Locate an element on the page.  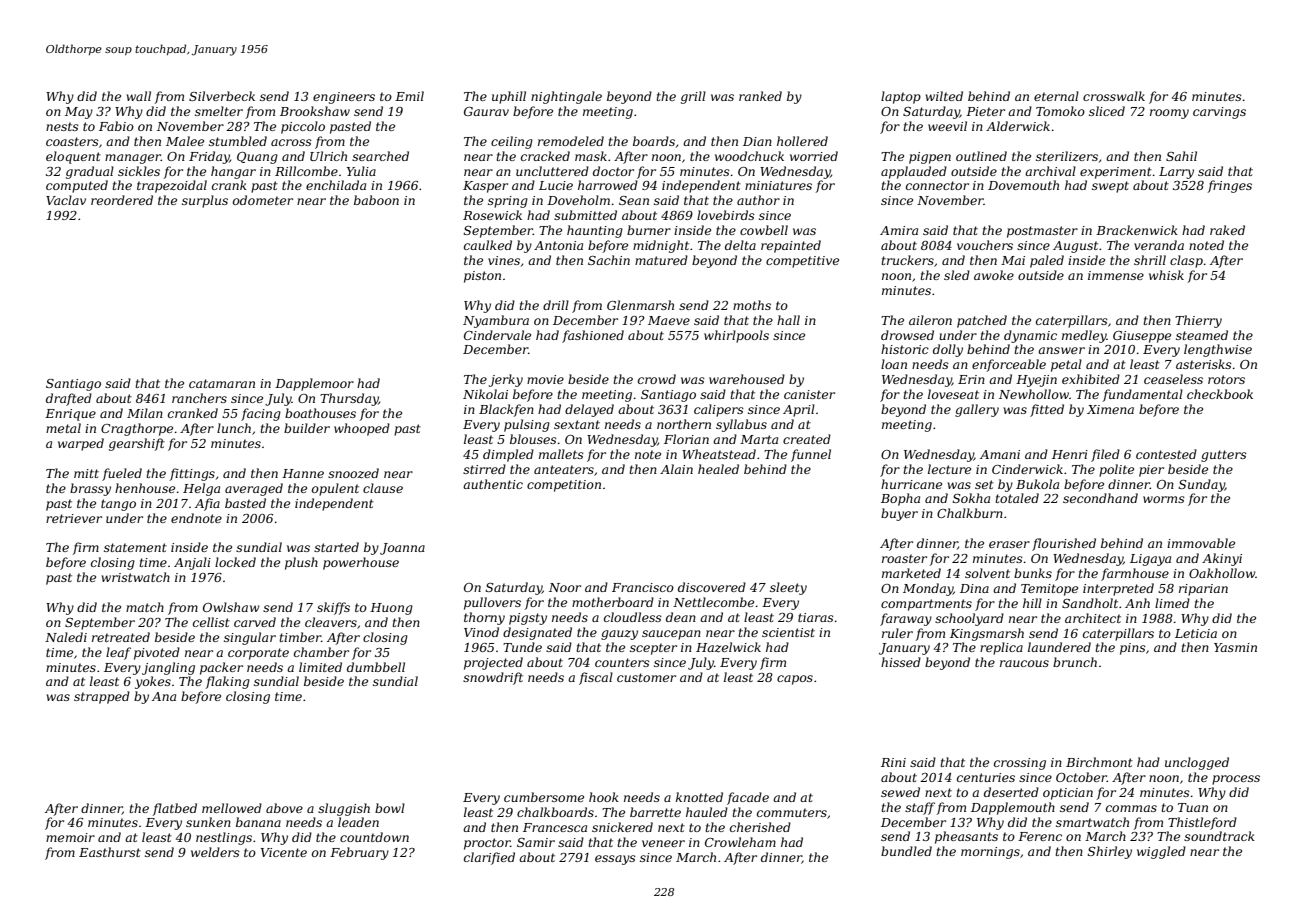
Silverbeck is located at coordinates (222, 96).
